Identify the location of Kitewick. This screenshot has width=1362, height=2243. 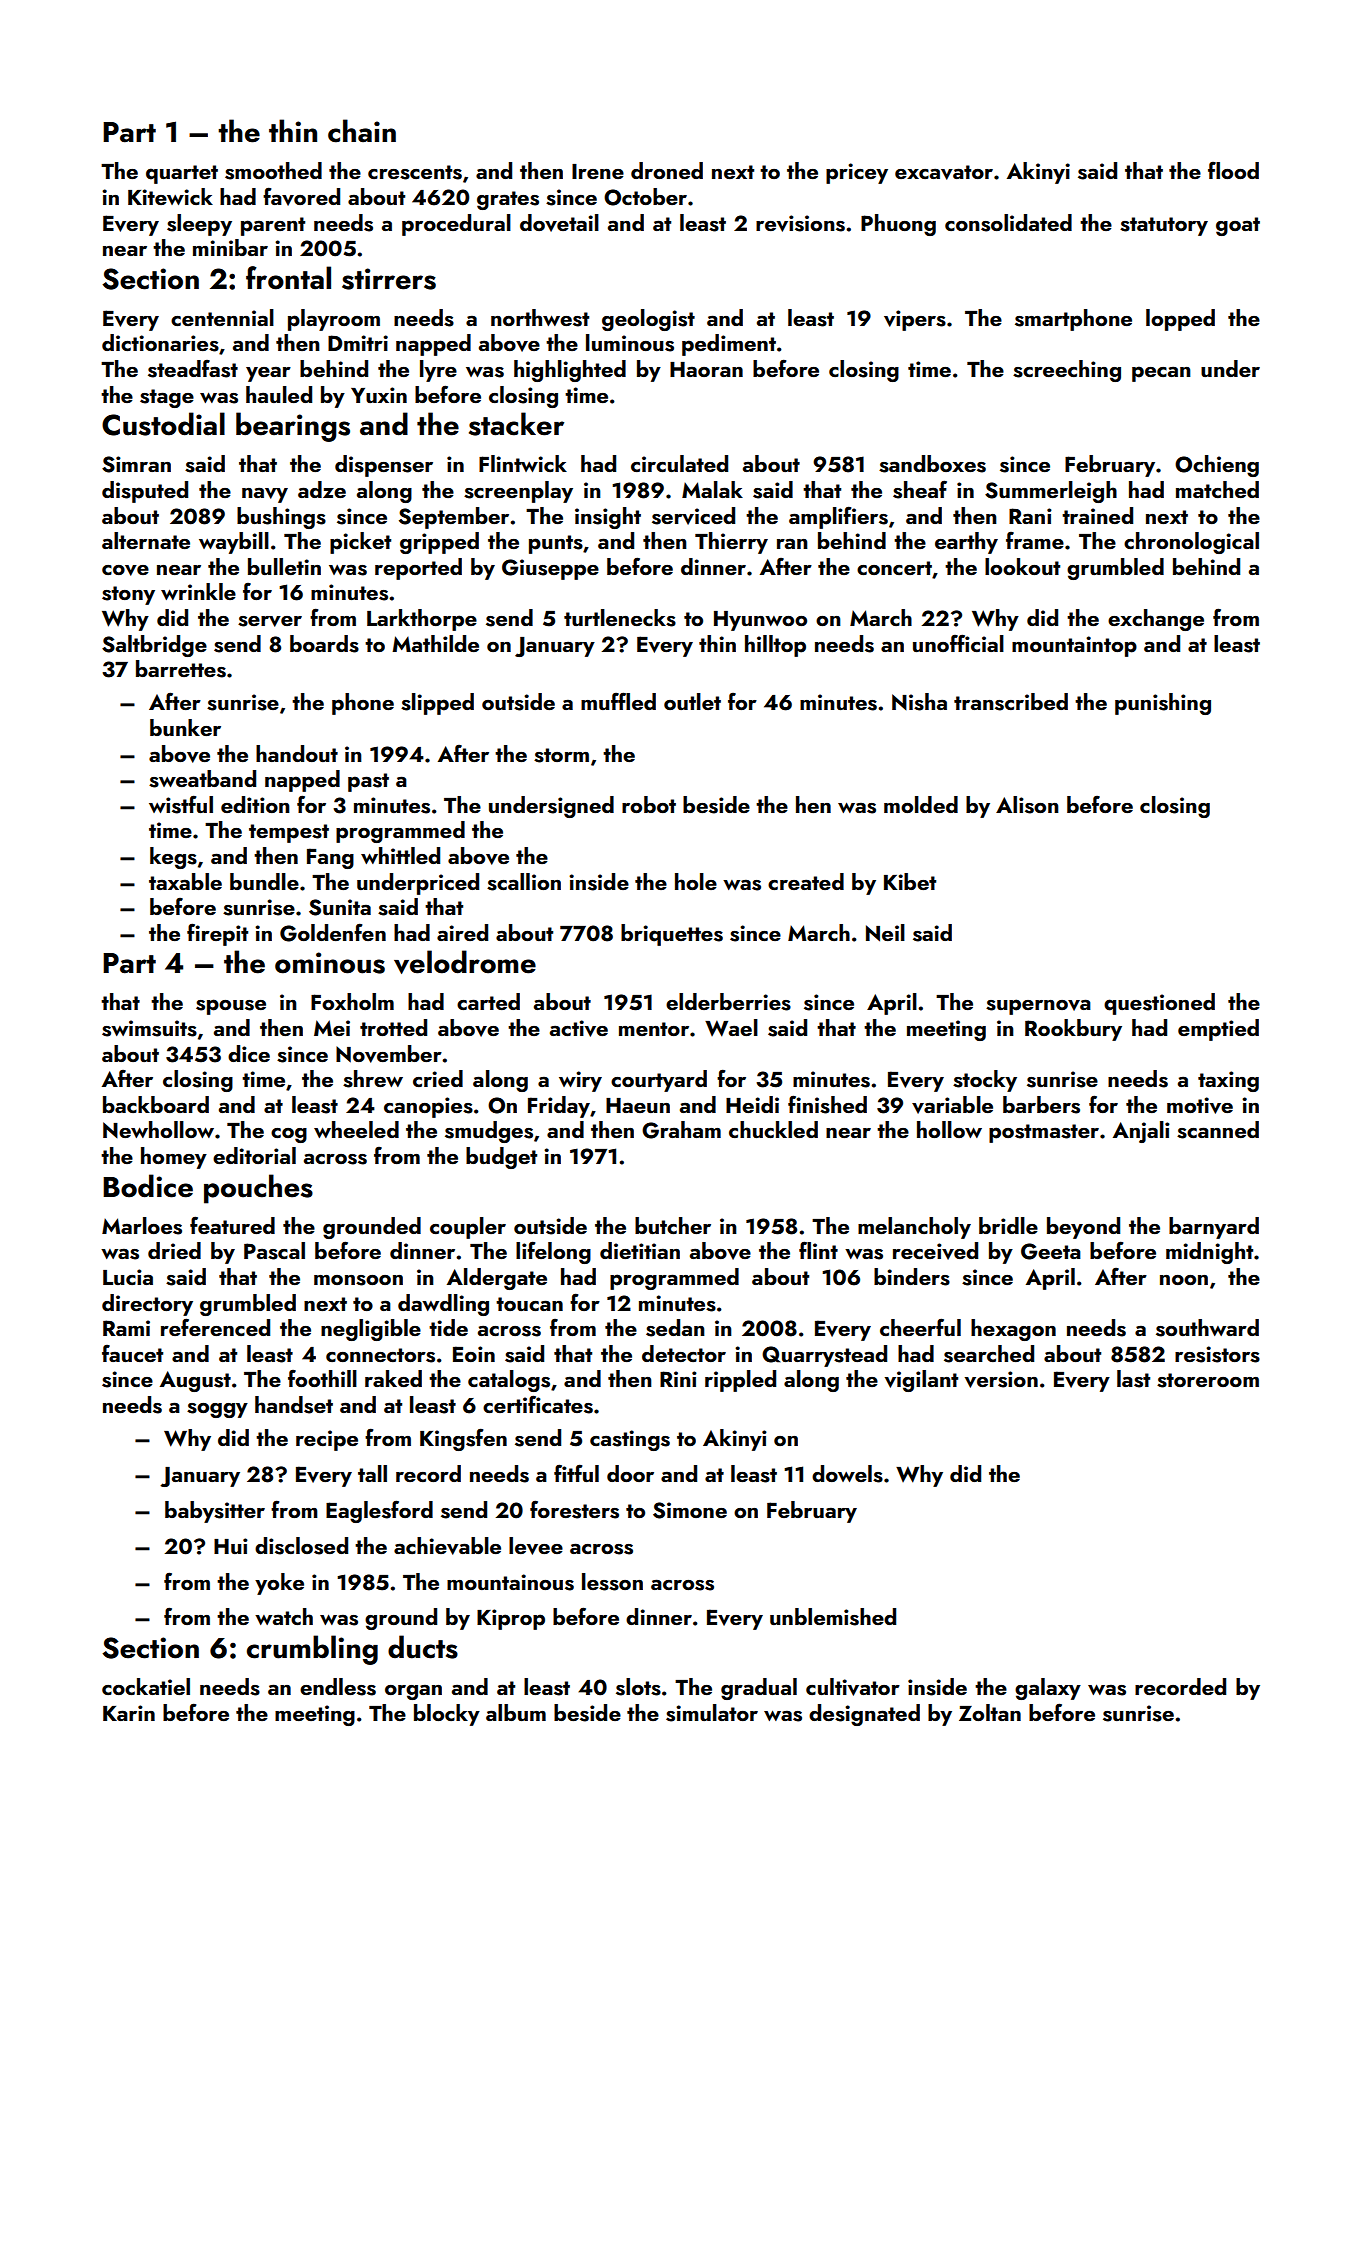
(170, 196).
